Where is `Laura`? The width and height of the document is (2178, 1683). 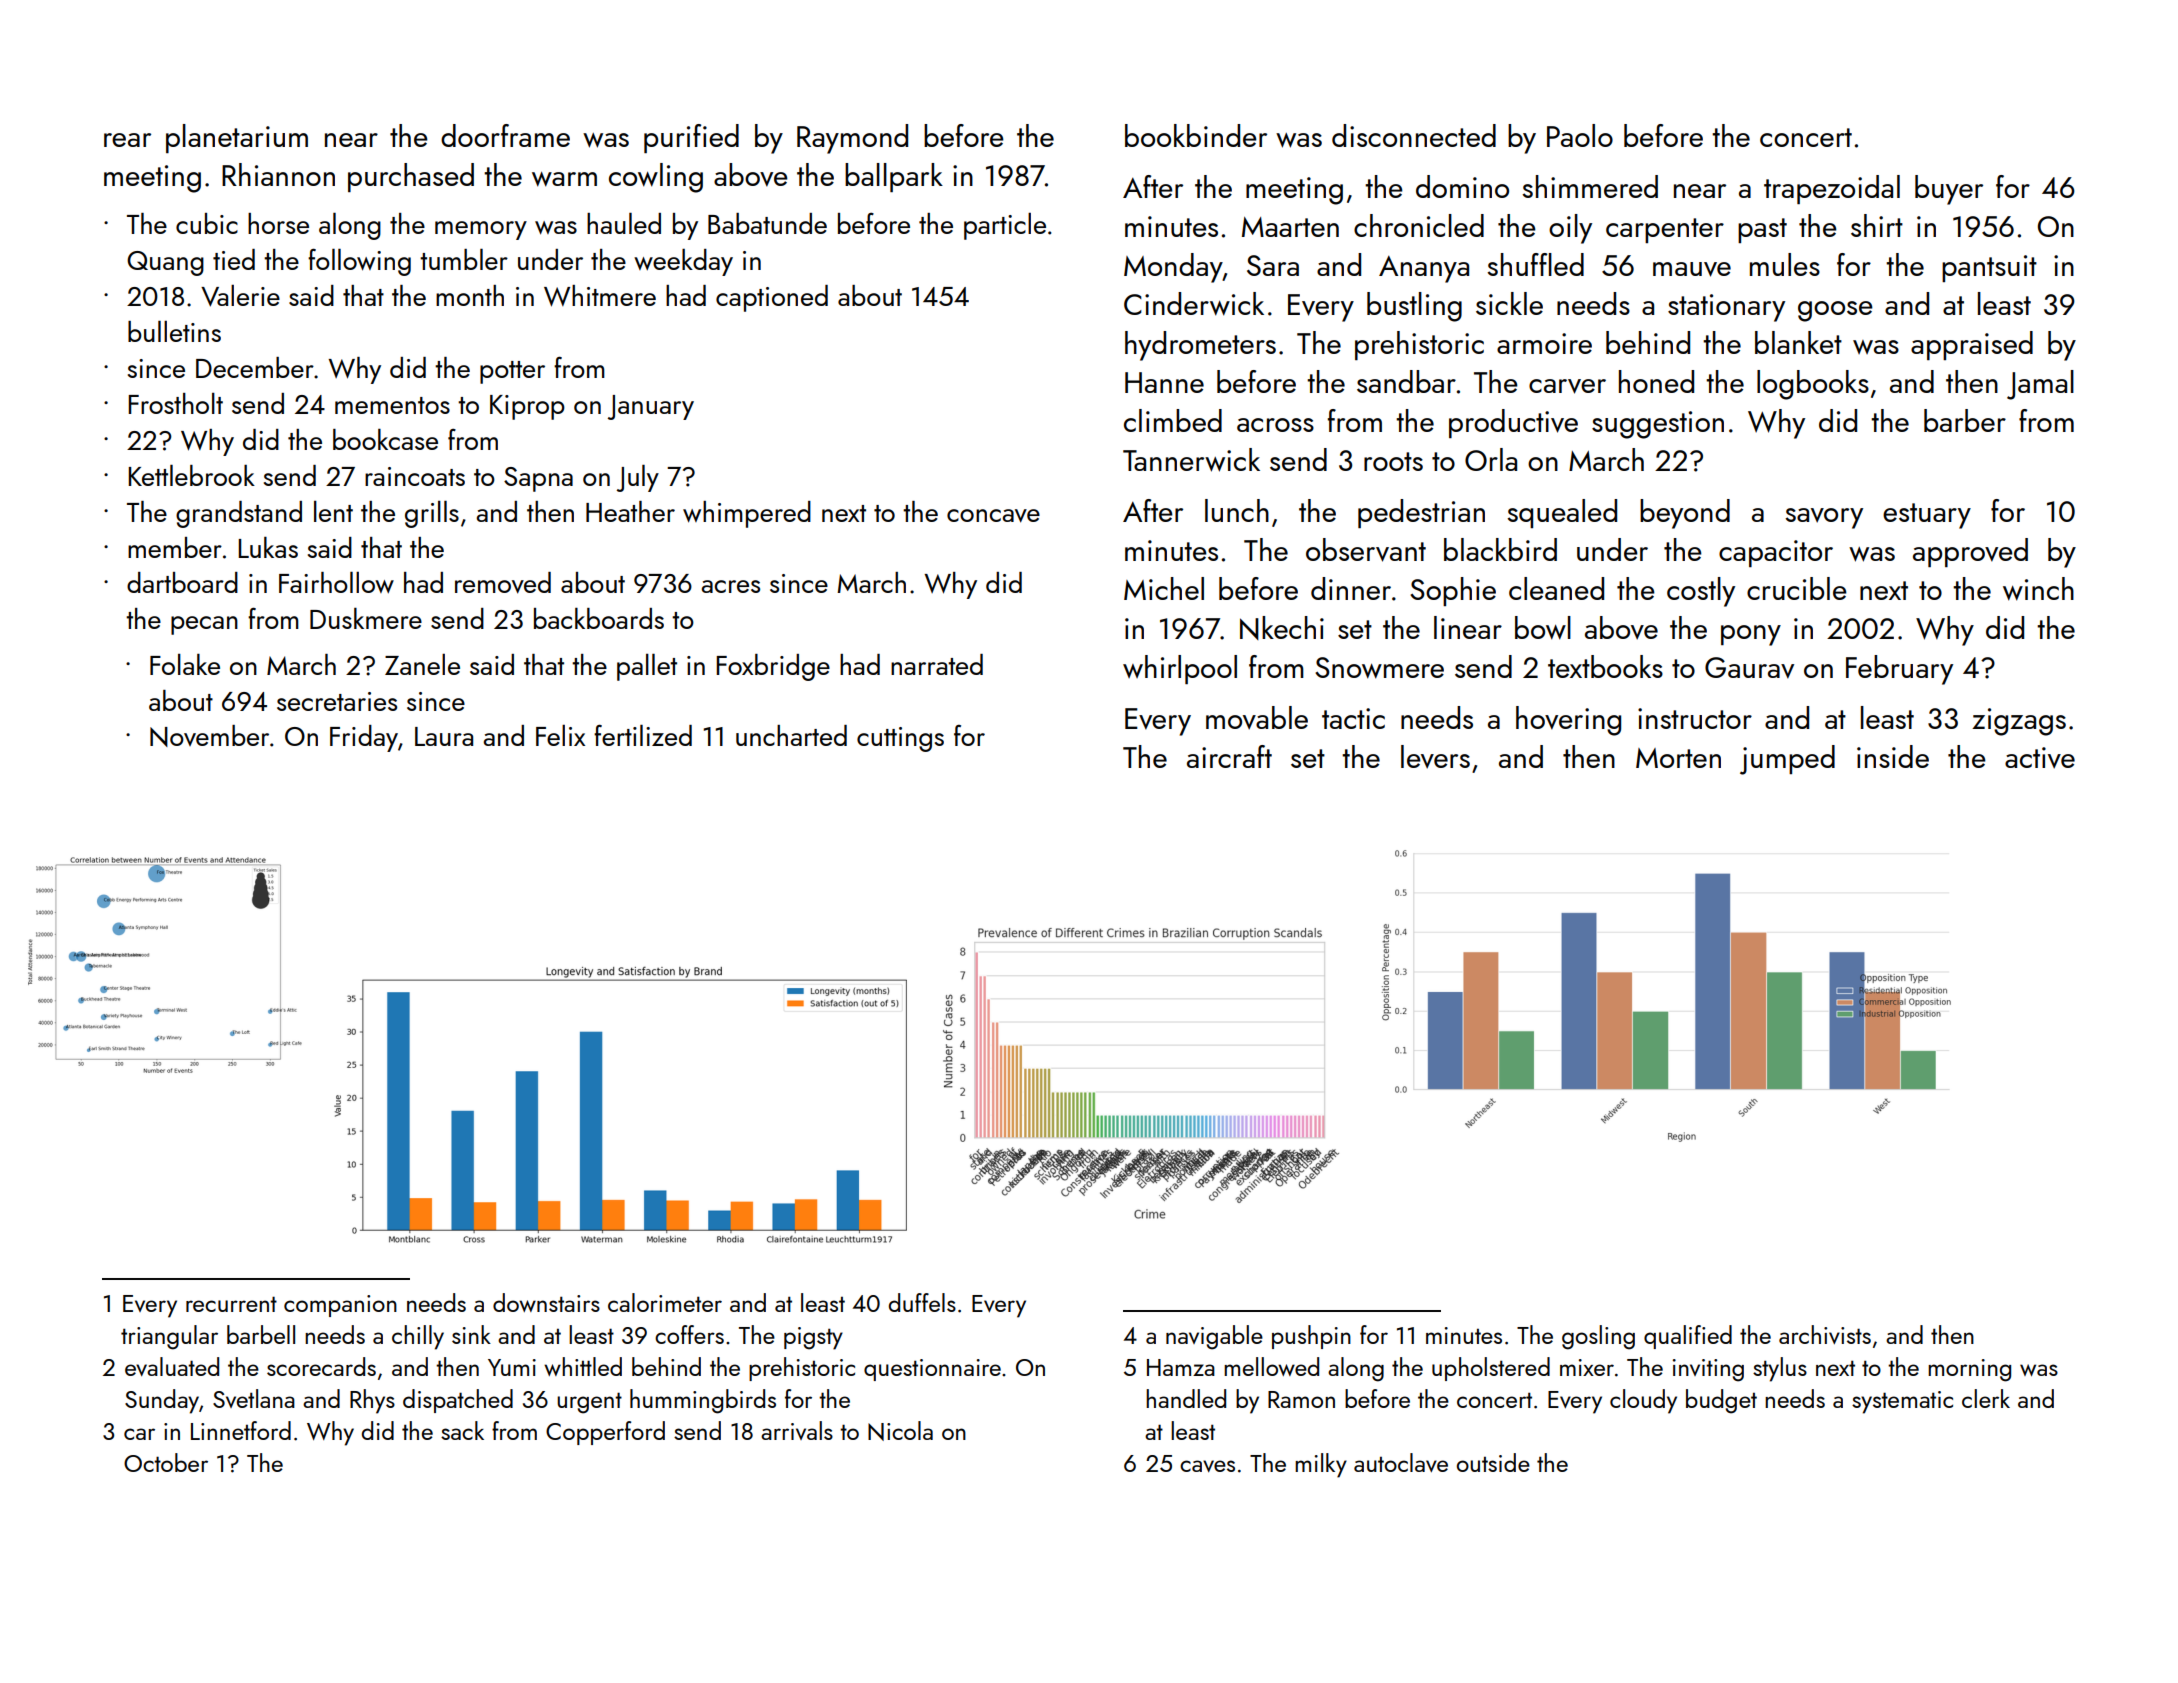
Laura is located at coordinates (444, 736).
